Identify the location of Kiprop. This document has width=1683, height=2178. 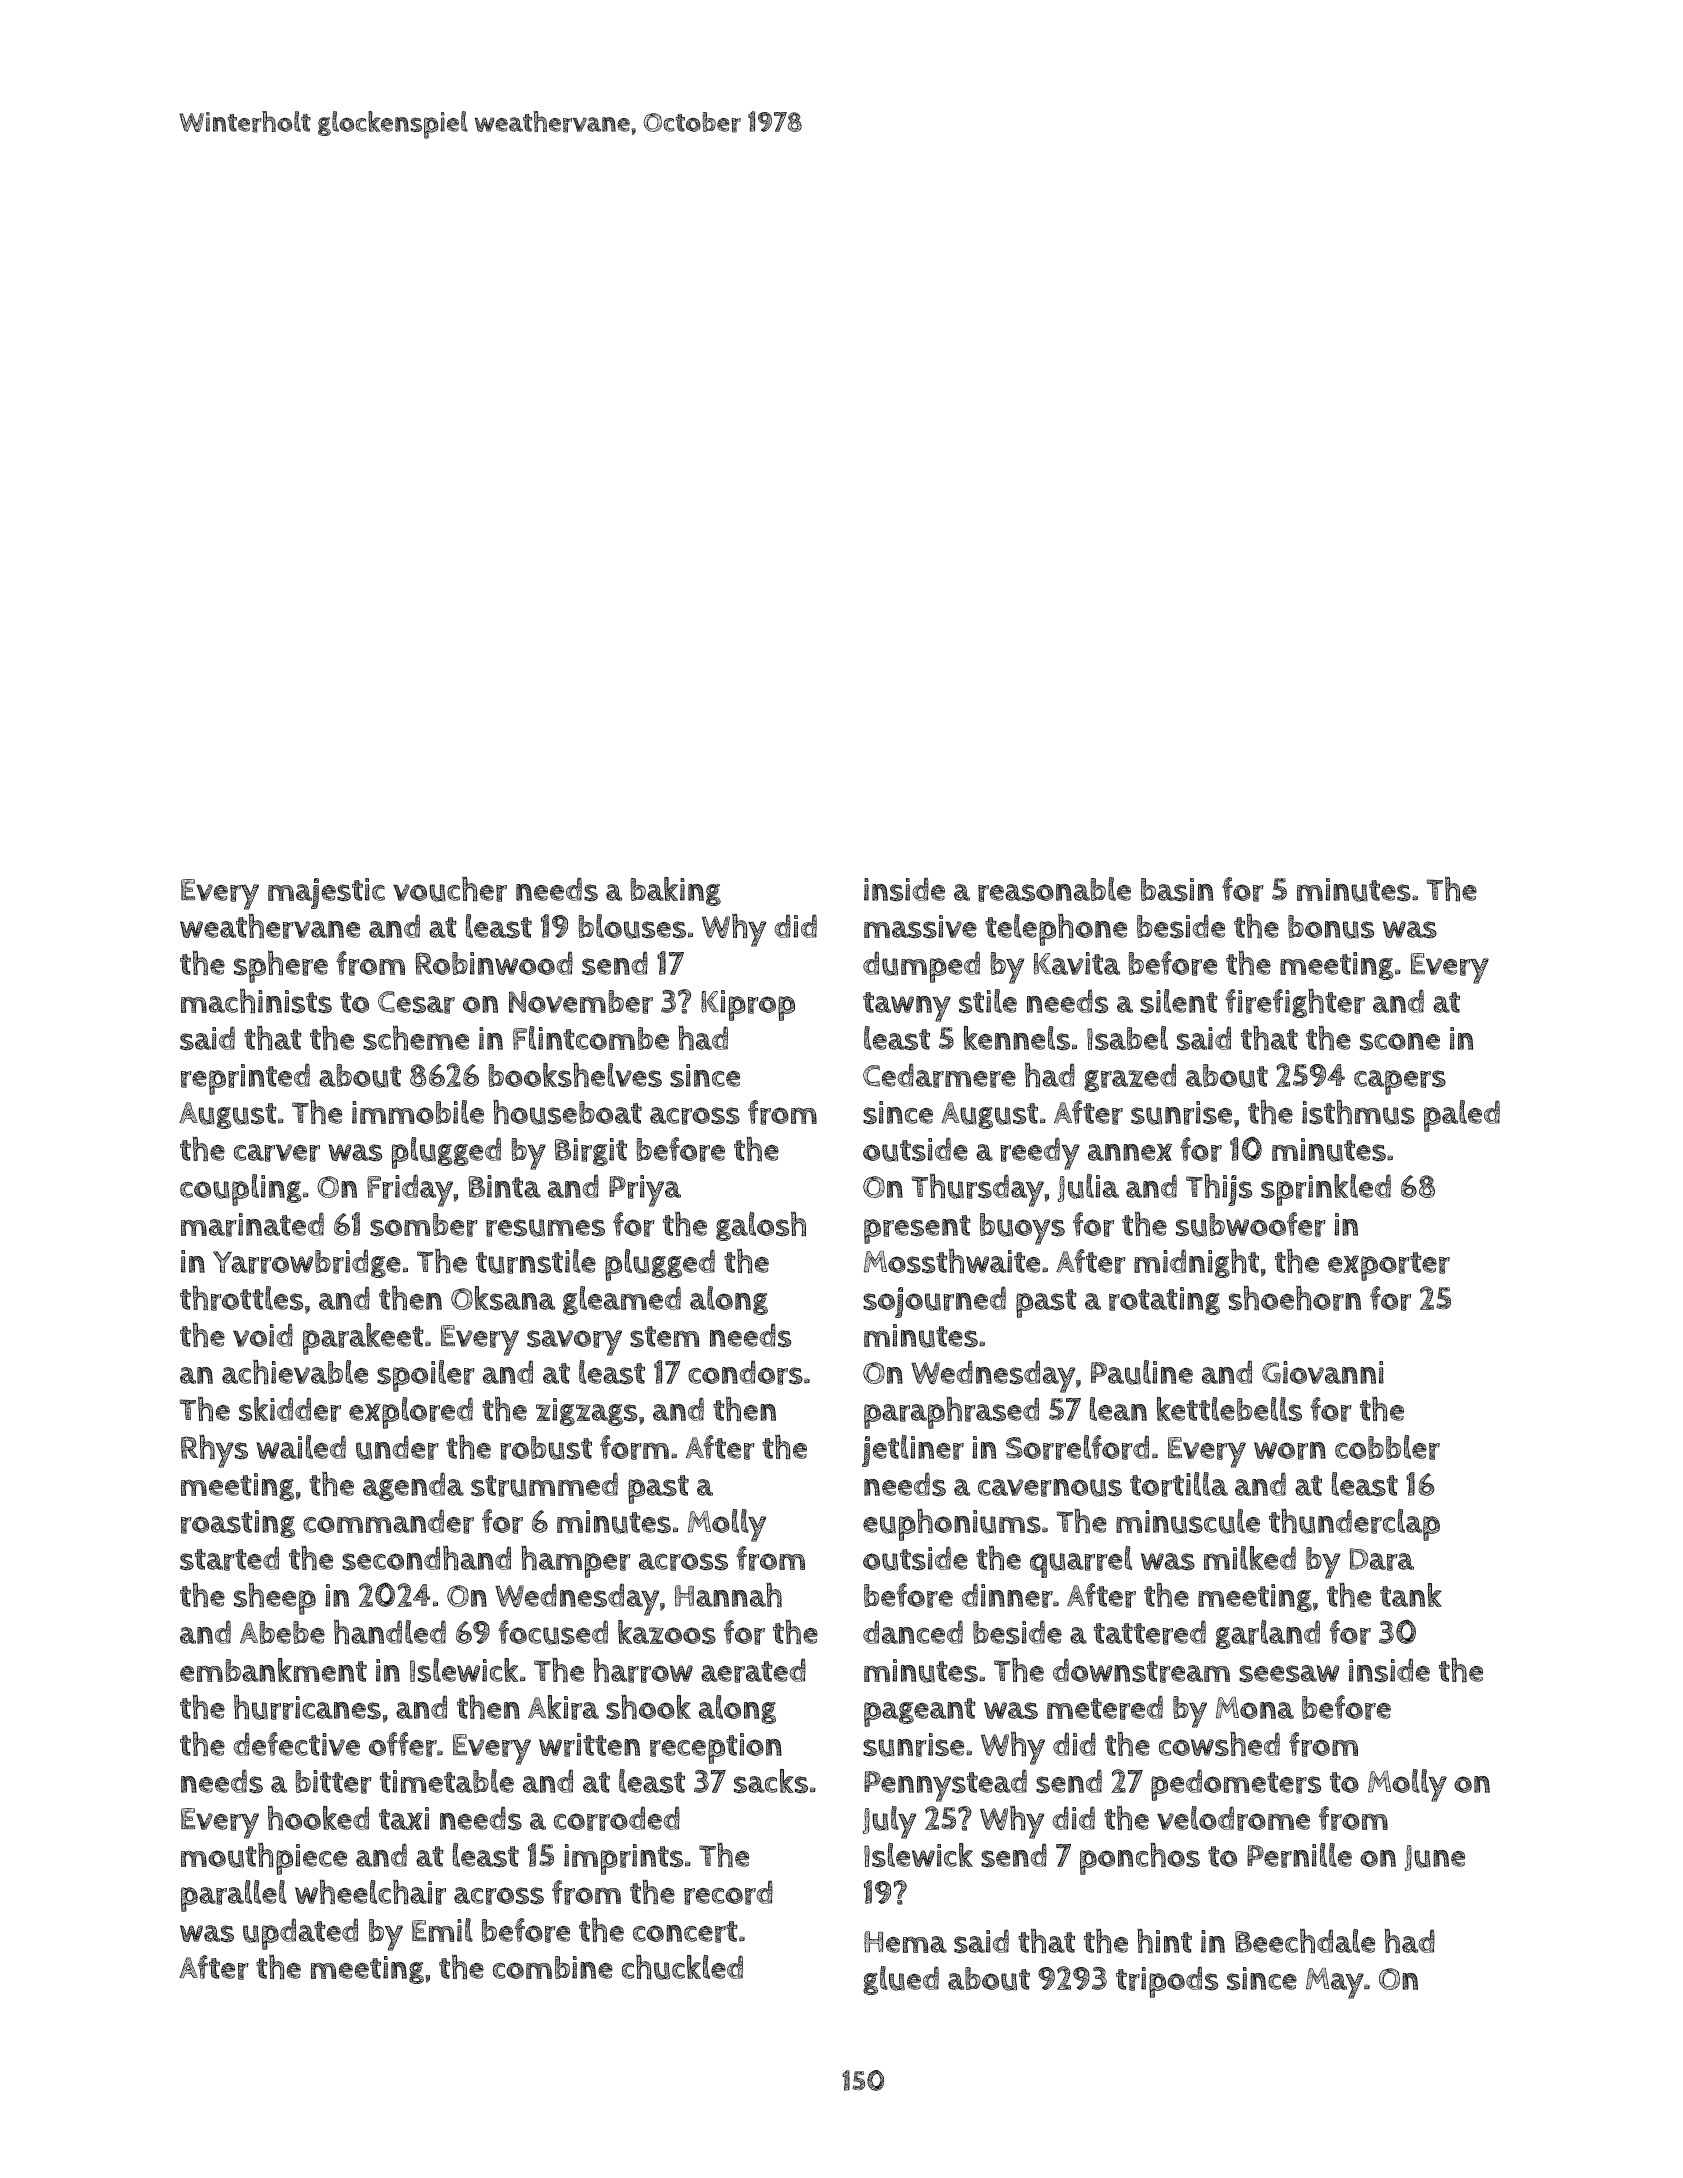
(748, 1005).
